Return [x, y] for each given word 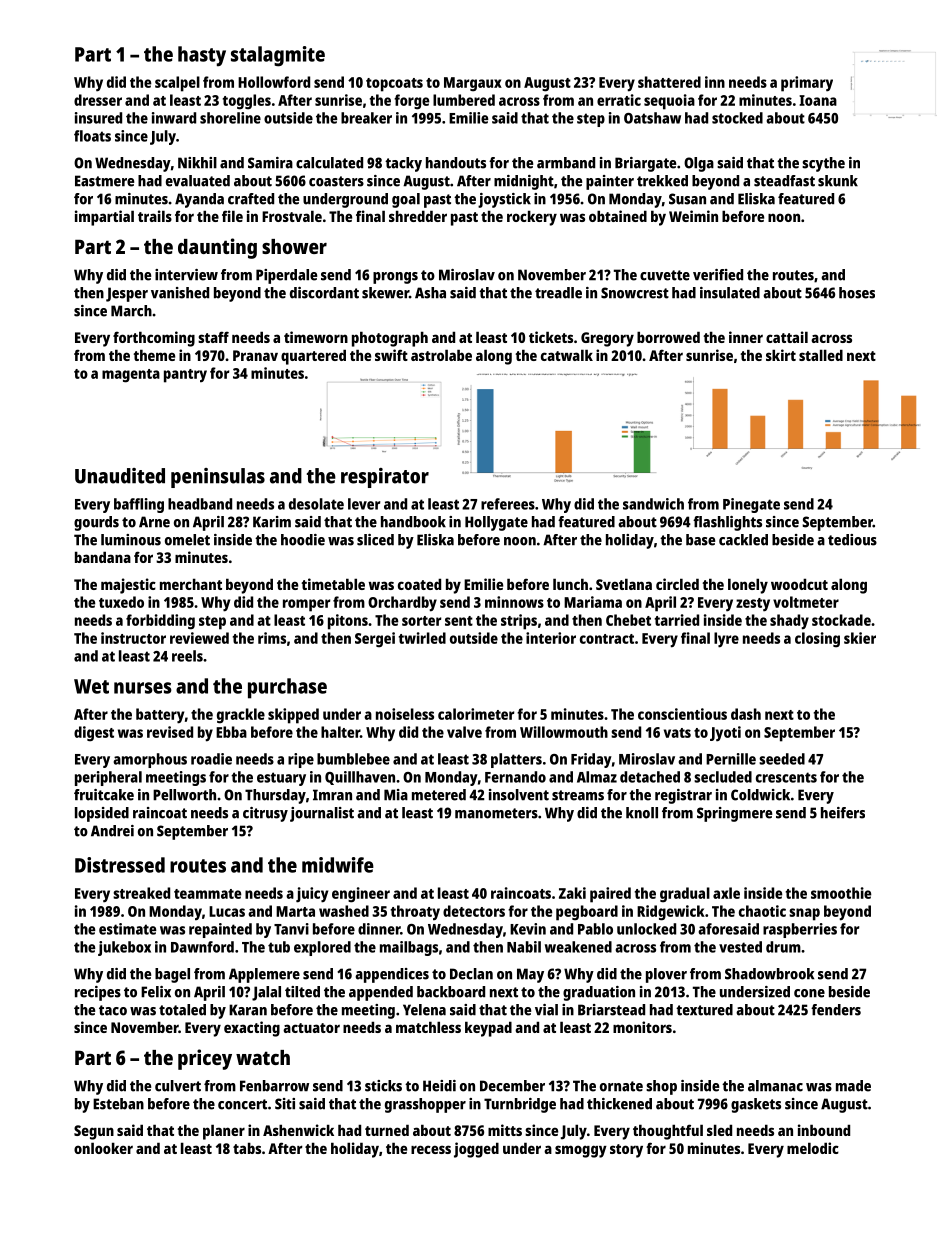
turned [387, 1130]
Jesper [127, 294]
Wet [91, 686]
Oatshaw [652, 118]
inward [174, 118]
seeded [782, 759]
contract [607, 639]
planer [224, 1132]
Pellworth [184, 795]
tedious [852, 540]
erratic [619, 100]
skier [860, 638]
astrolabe [441, 355]
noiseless [405, 714]
